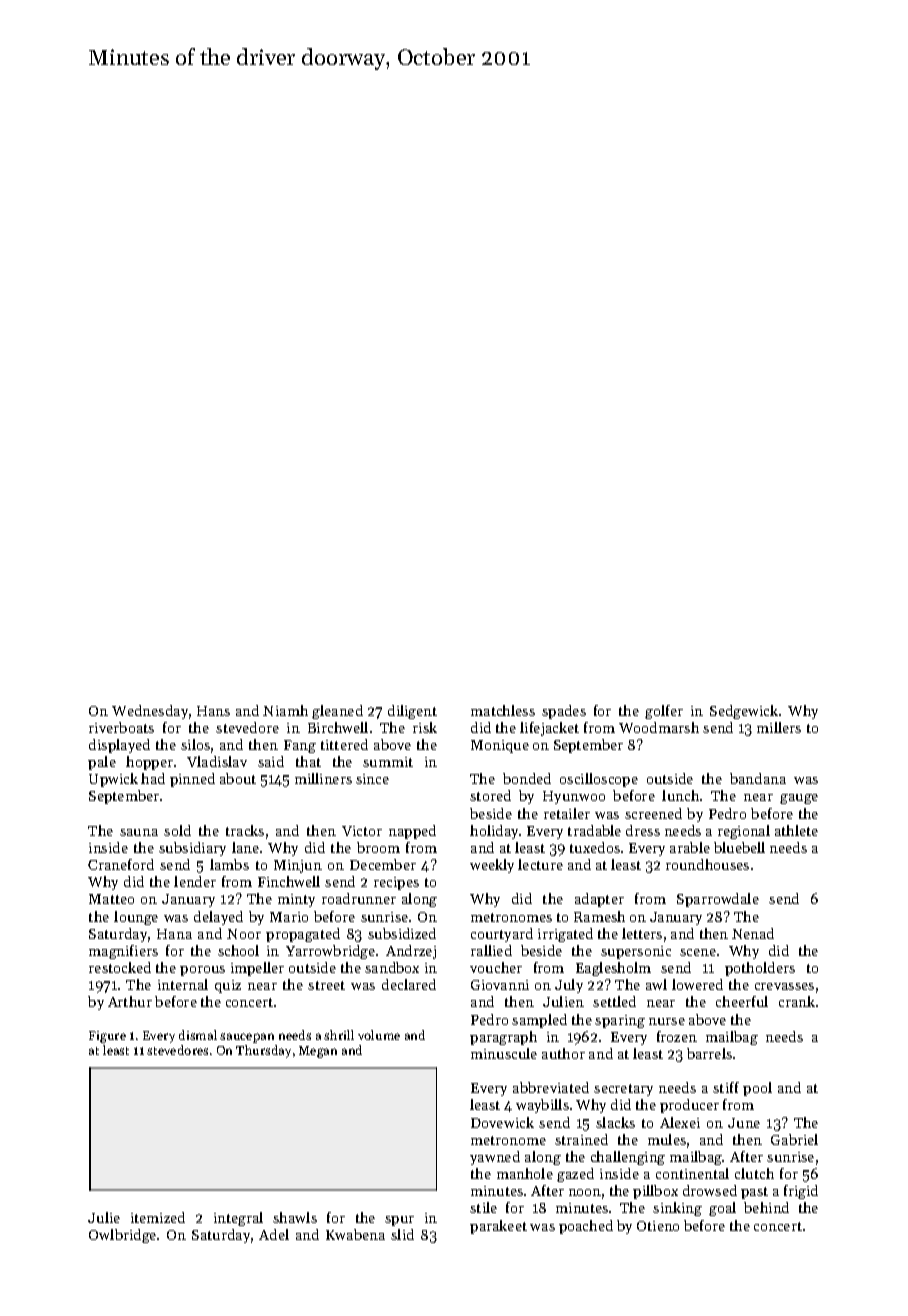 The height and width of the screenshot is (1316, 908). Describe the element at coordinates (158, 1217) in the screenshot. I see `itemized` at that location.
